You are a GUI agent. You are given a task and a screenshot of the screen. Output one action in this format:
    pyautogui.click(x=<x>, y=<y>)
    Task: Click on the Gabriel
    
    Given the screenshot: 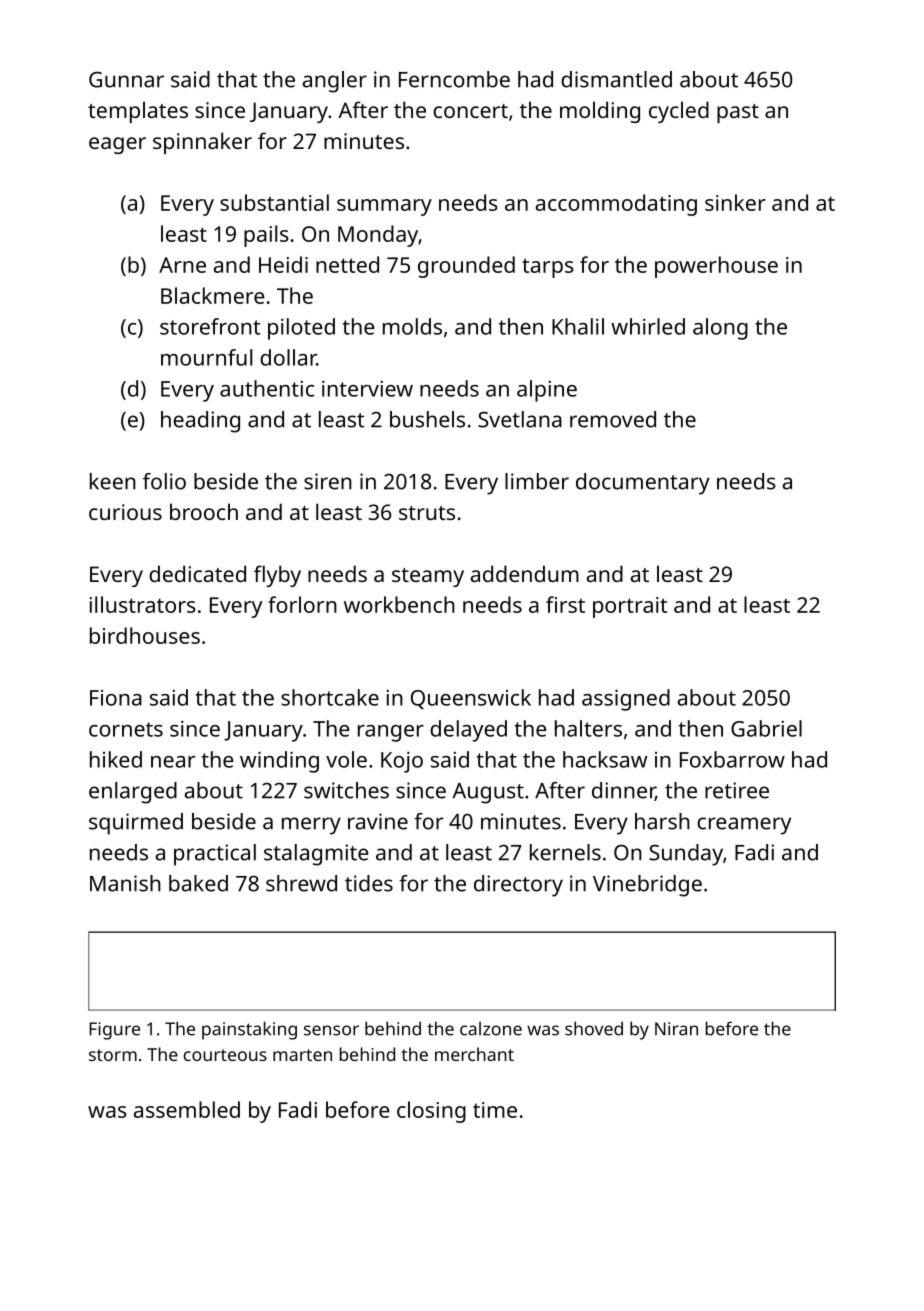 What is the action you would take?
    pyautogui.click(x=766, y=728)
